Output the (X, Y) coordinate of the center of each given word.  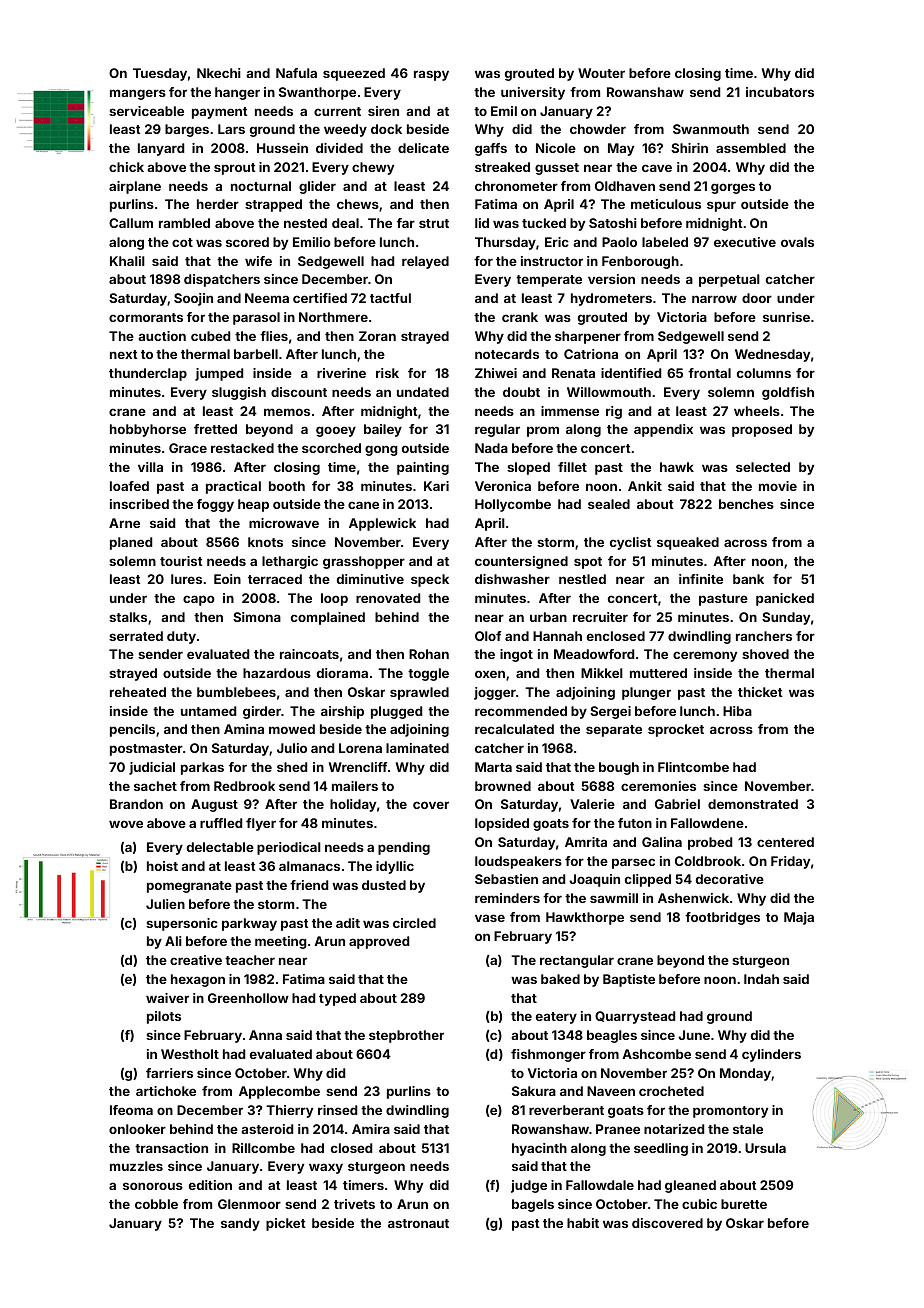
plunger (646, 693)
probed (710, 843)
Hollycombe (513, 505)
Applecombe (279, 1092)
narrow (714, 299)
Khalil (127, 261)
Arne (124, 523)
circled (414, 923)
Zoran (377, 336)
